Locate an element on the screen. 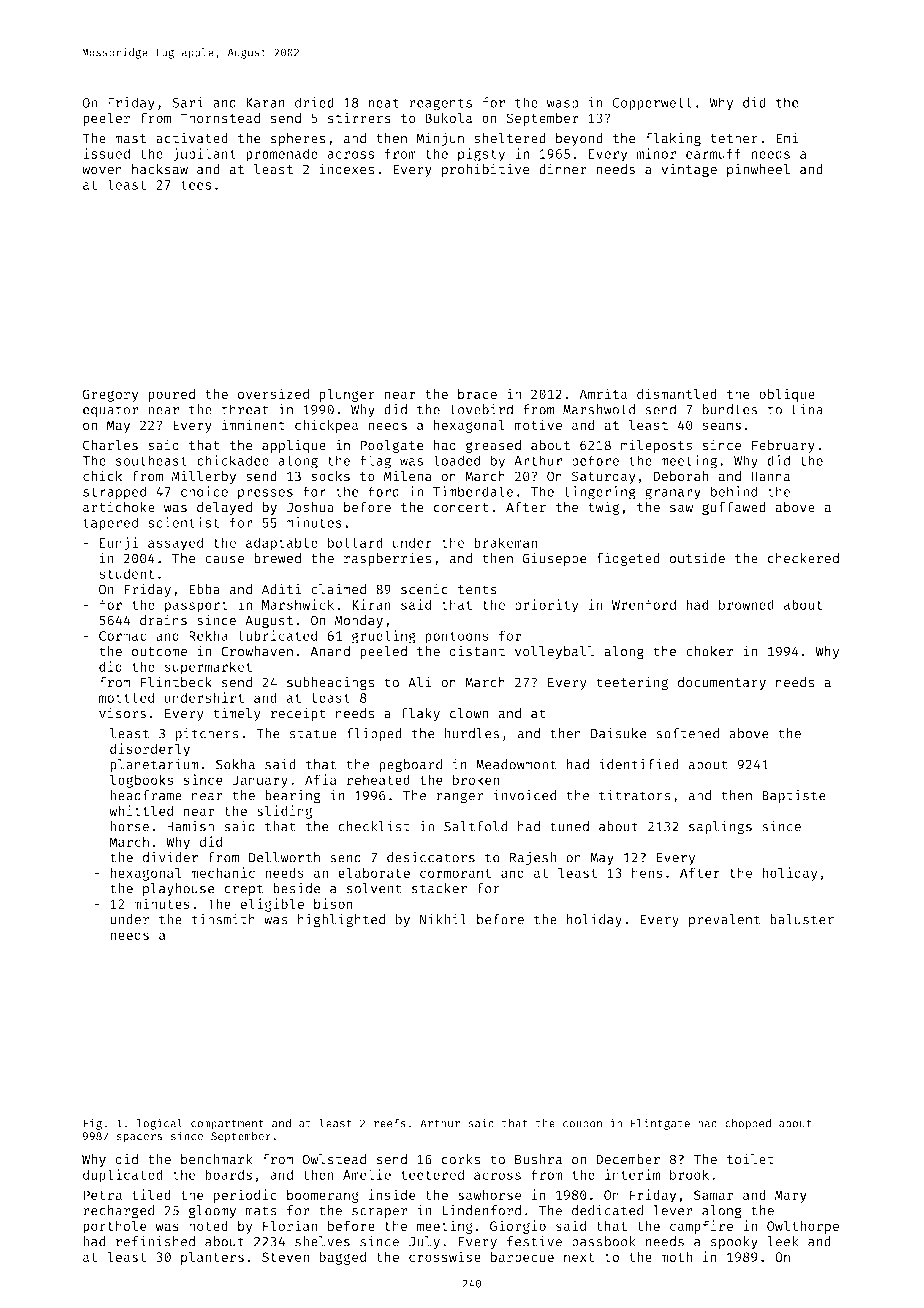  Copperwell is located at coordinates (652, 103).
